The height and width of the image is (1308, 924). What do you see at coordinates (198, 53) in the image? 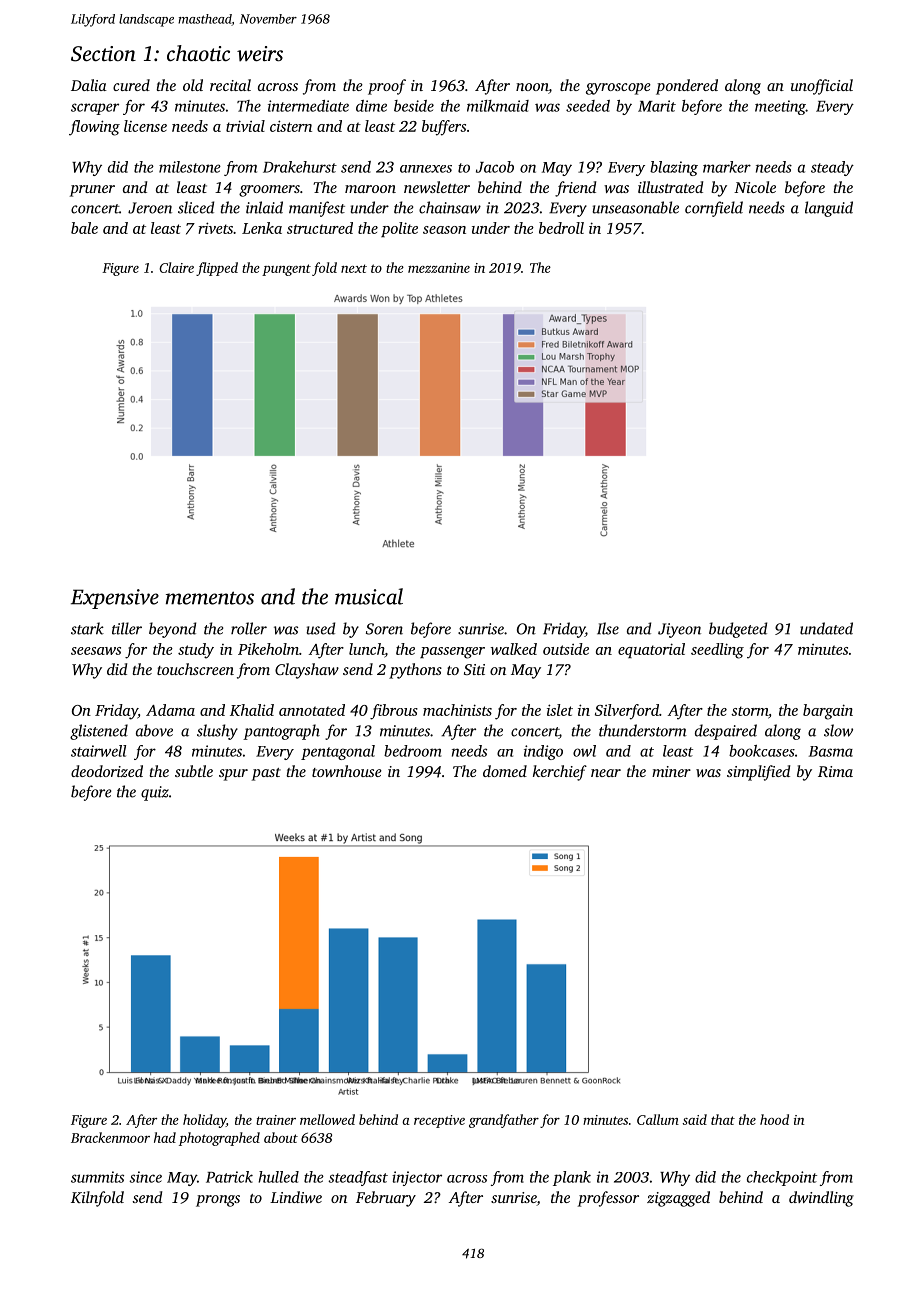
I see `chaotic` at bounding box center [198, 53].
